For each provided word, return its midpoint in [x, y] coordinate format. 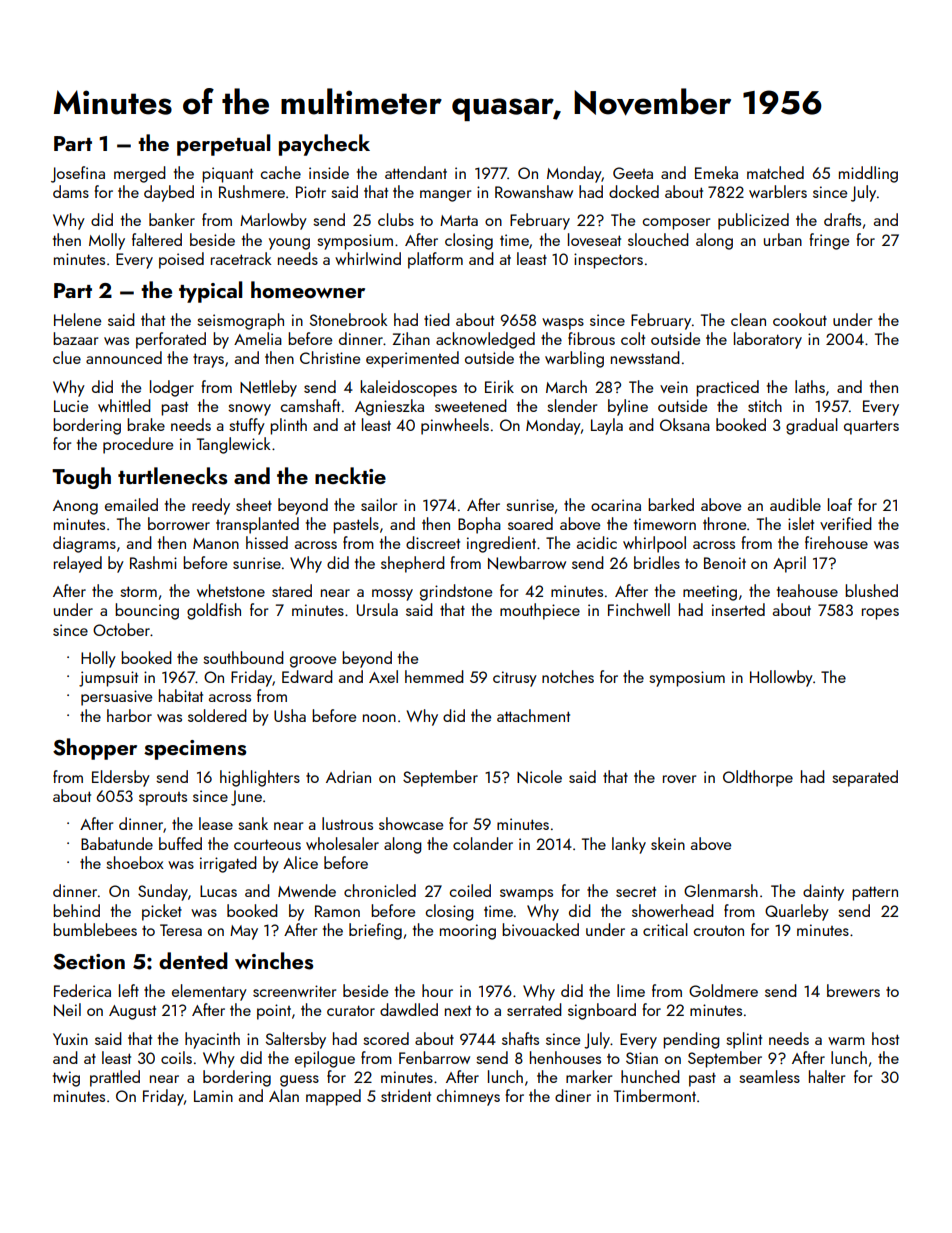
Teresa [181, 930]
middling [868, 174]
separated [865, 778]
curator [351, 1010]
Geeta [633, 173]
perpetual [223, 145]
